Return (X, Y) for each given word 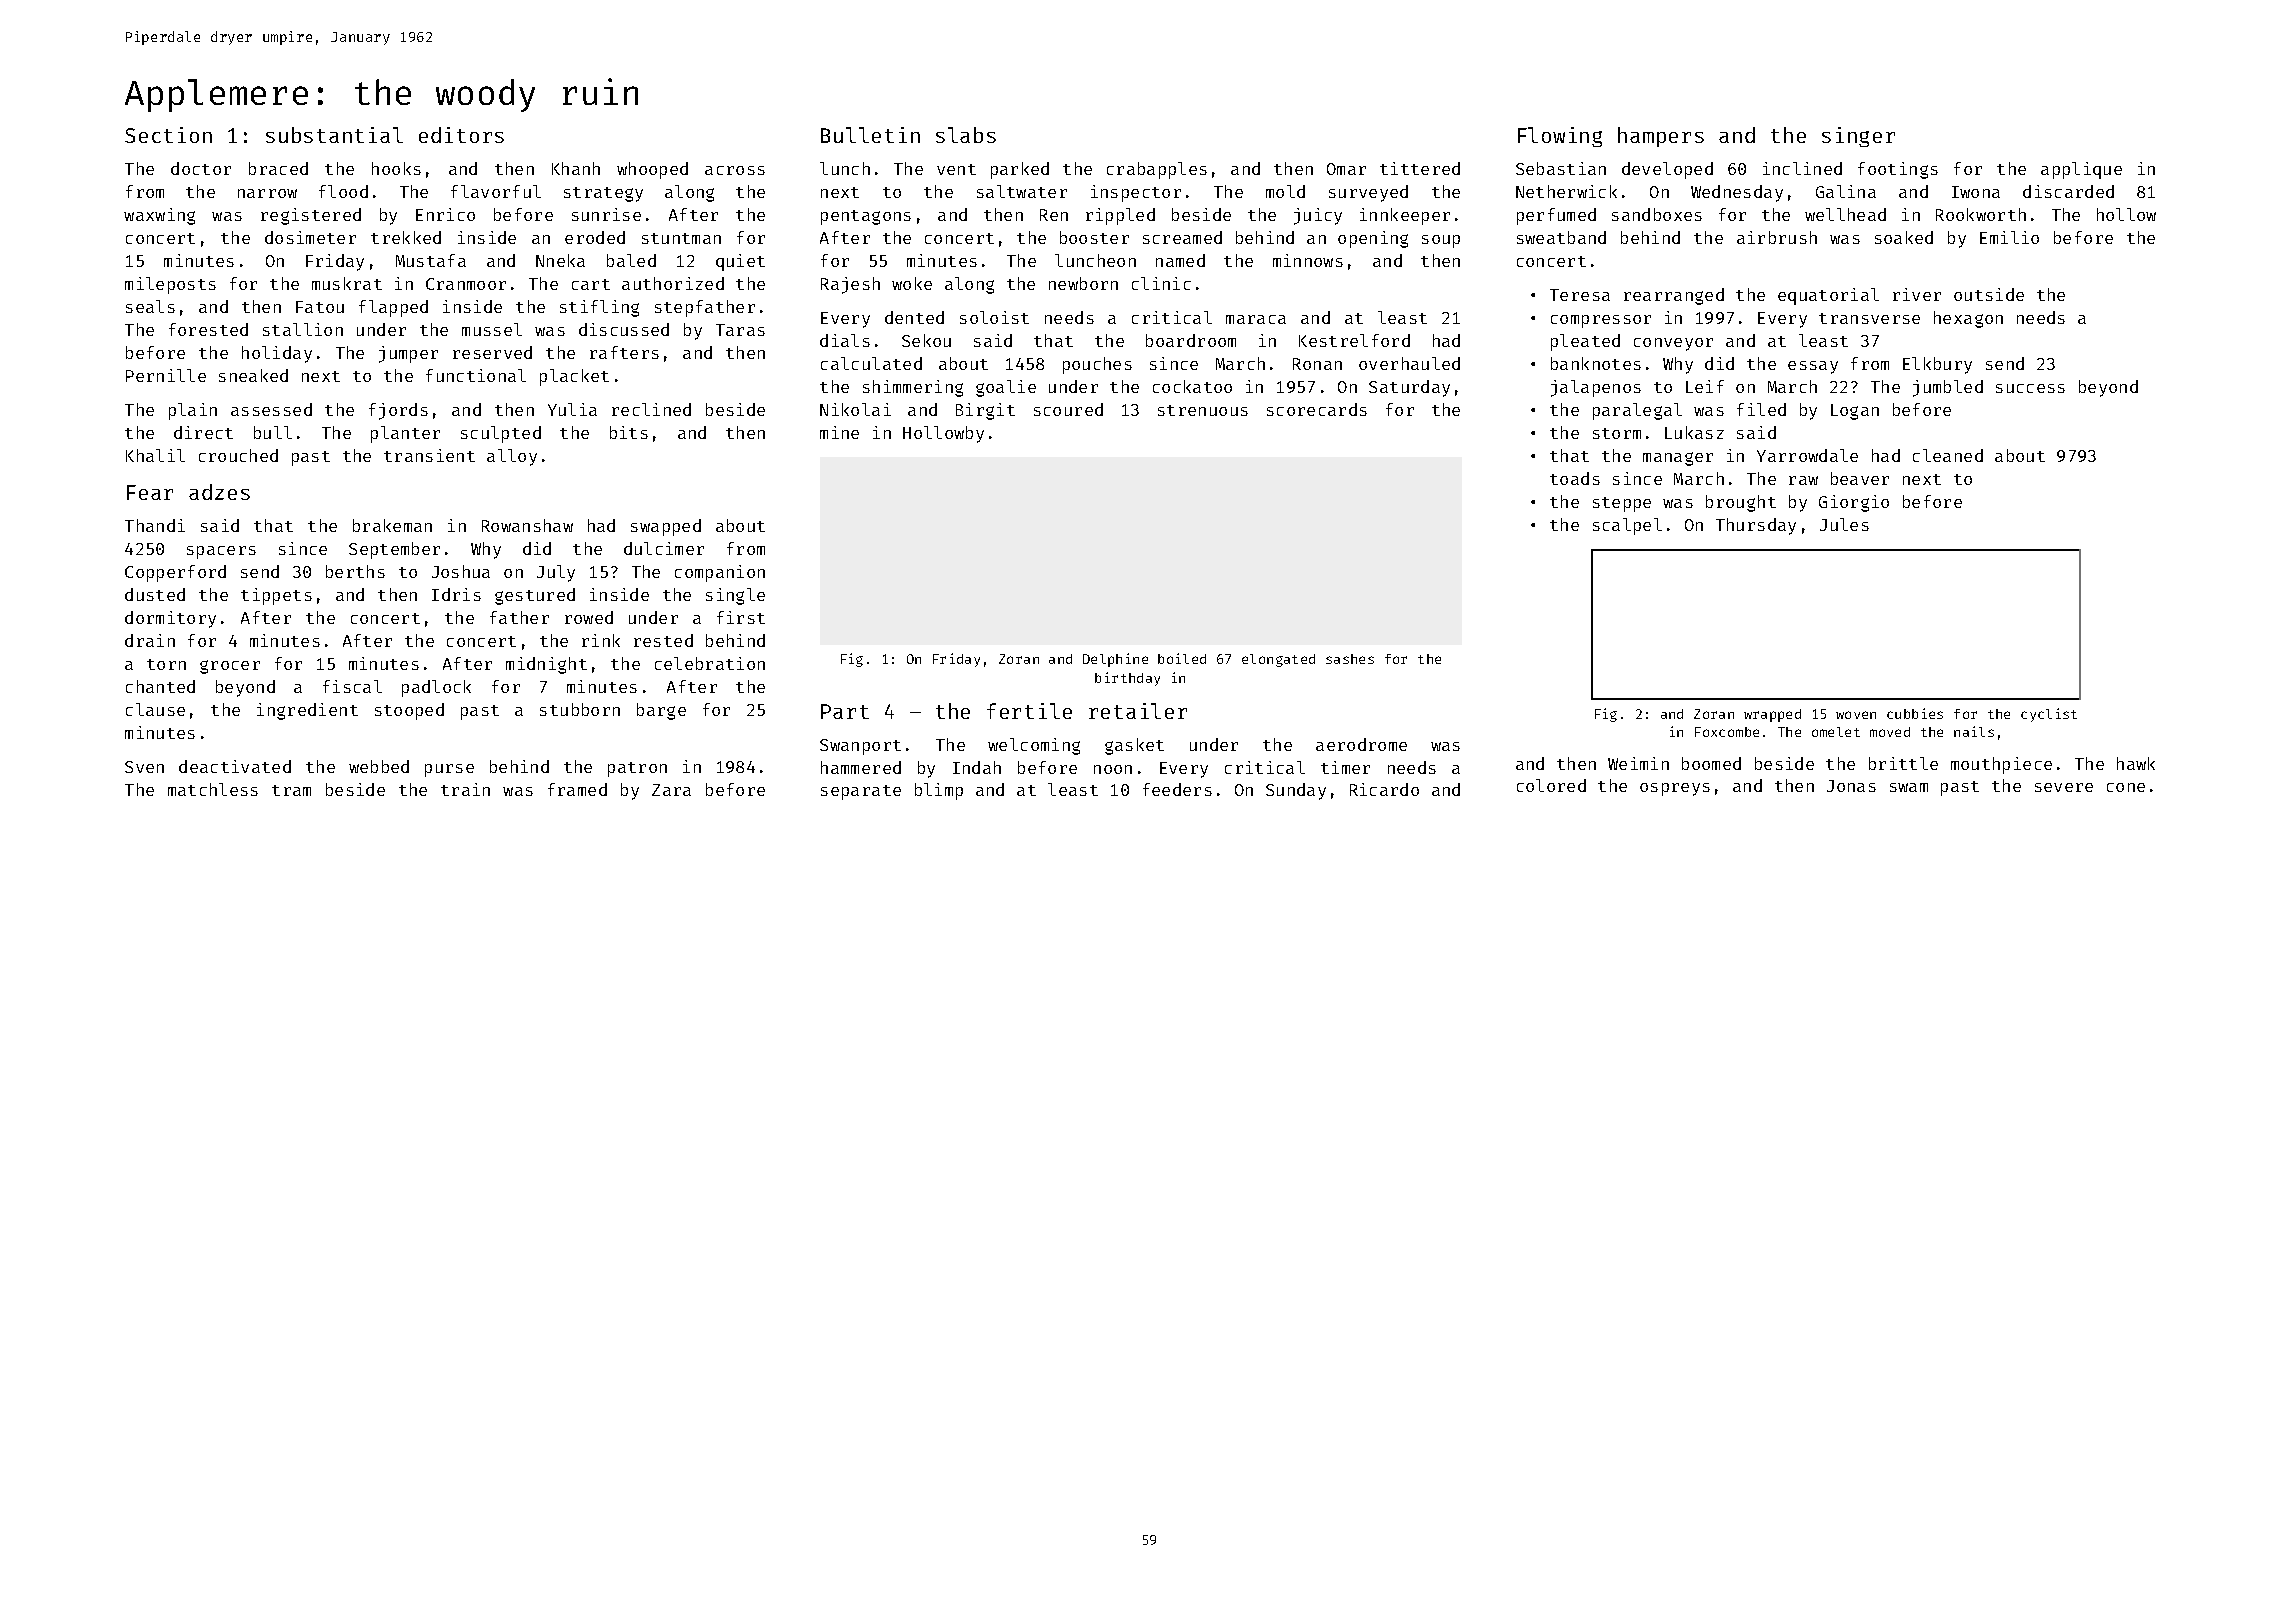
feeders (1177, 789)
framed (577, 789)
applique (2081, 170)
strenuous (1203, 410)
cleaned (1948, 455)
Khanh (576, 168)
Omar (1346, 169)
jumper (408, 354)
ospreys (1675, 789)
